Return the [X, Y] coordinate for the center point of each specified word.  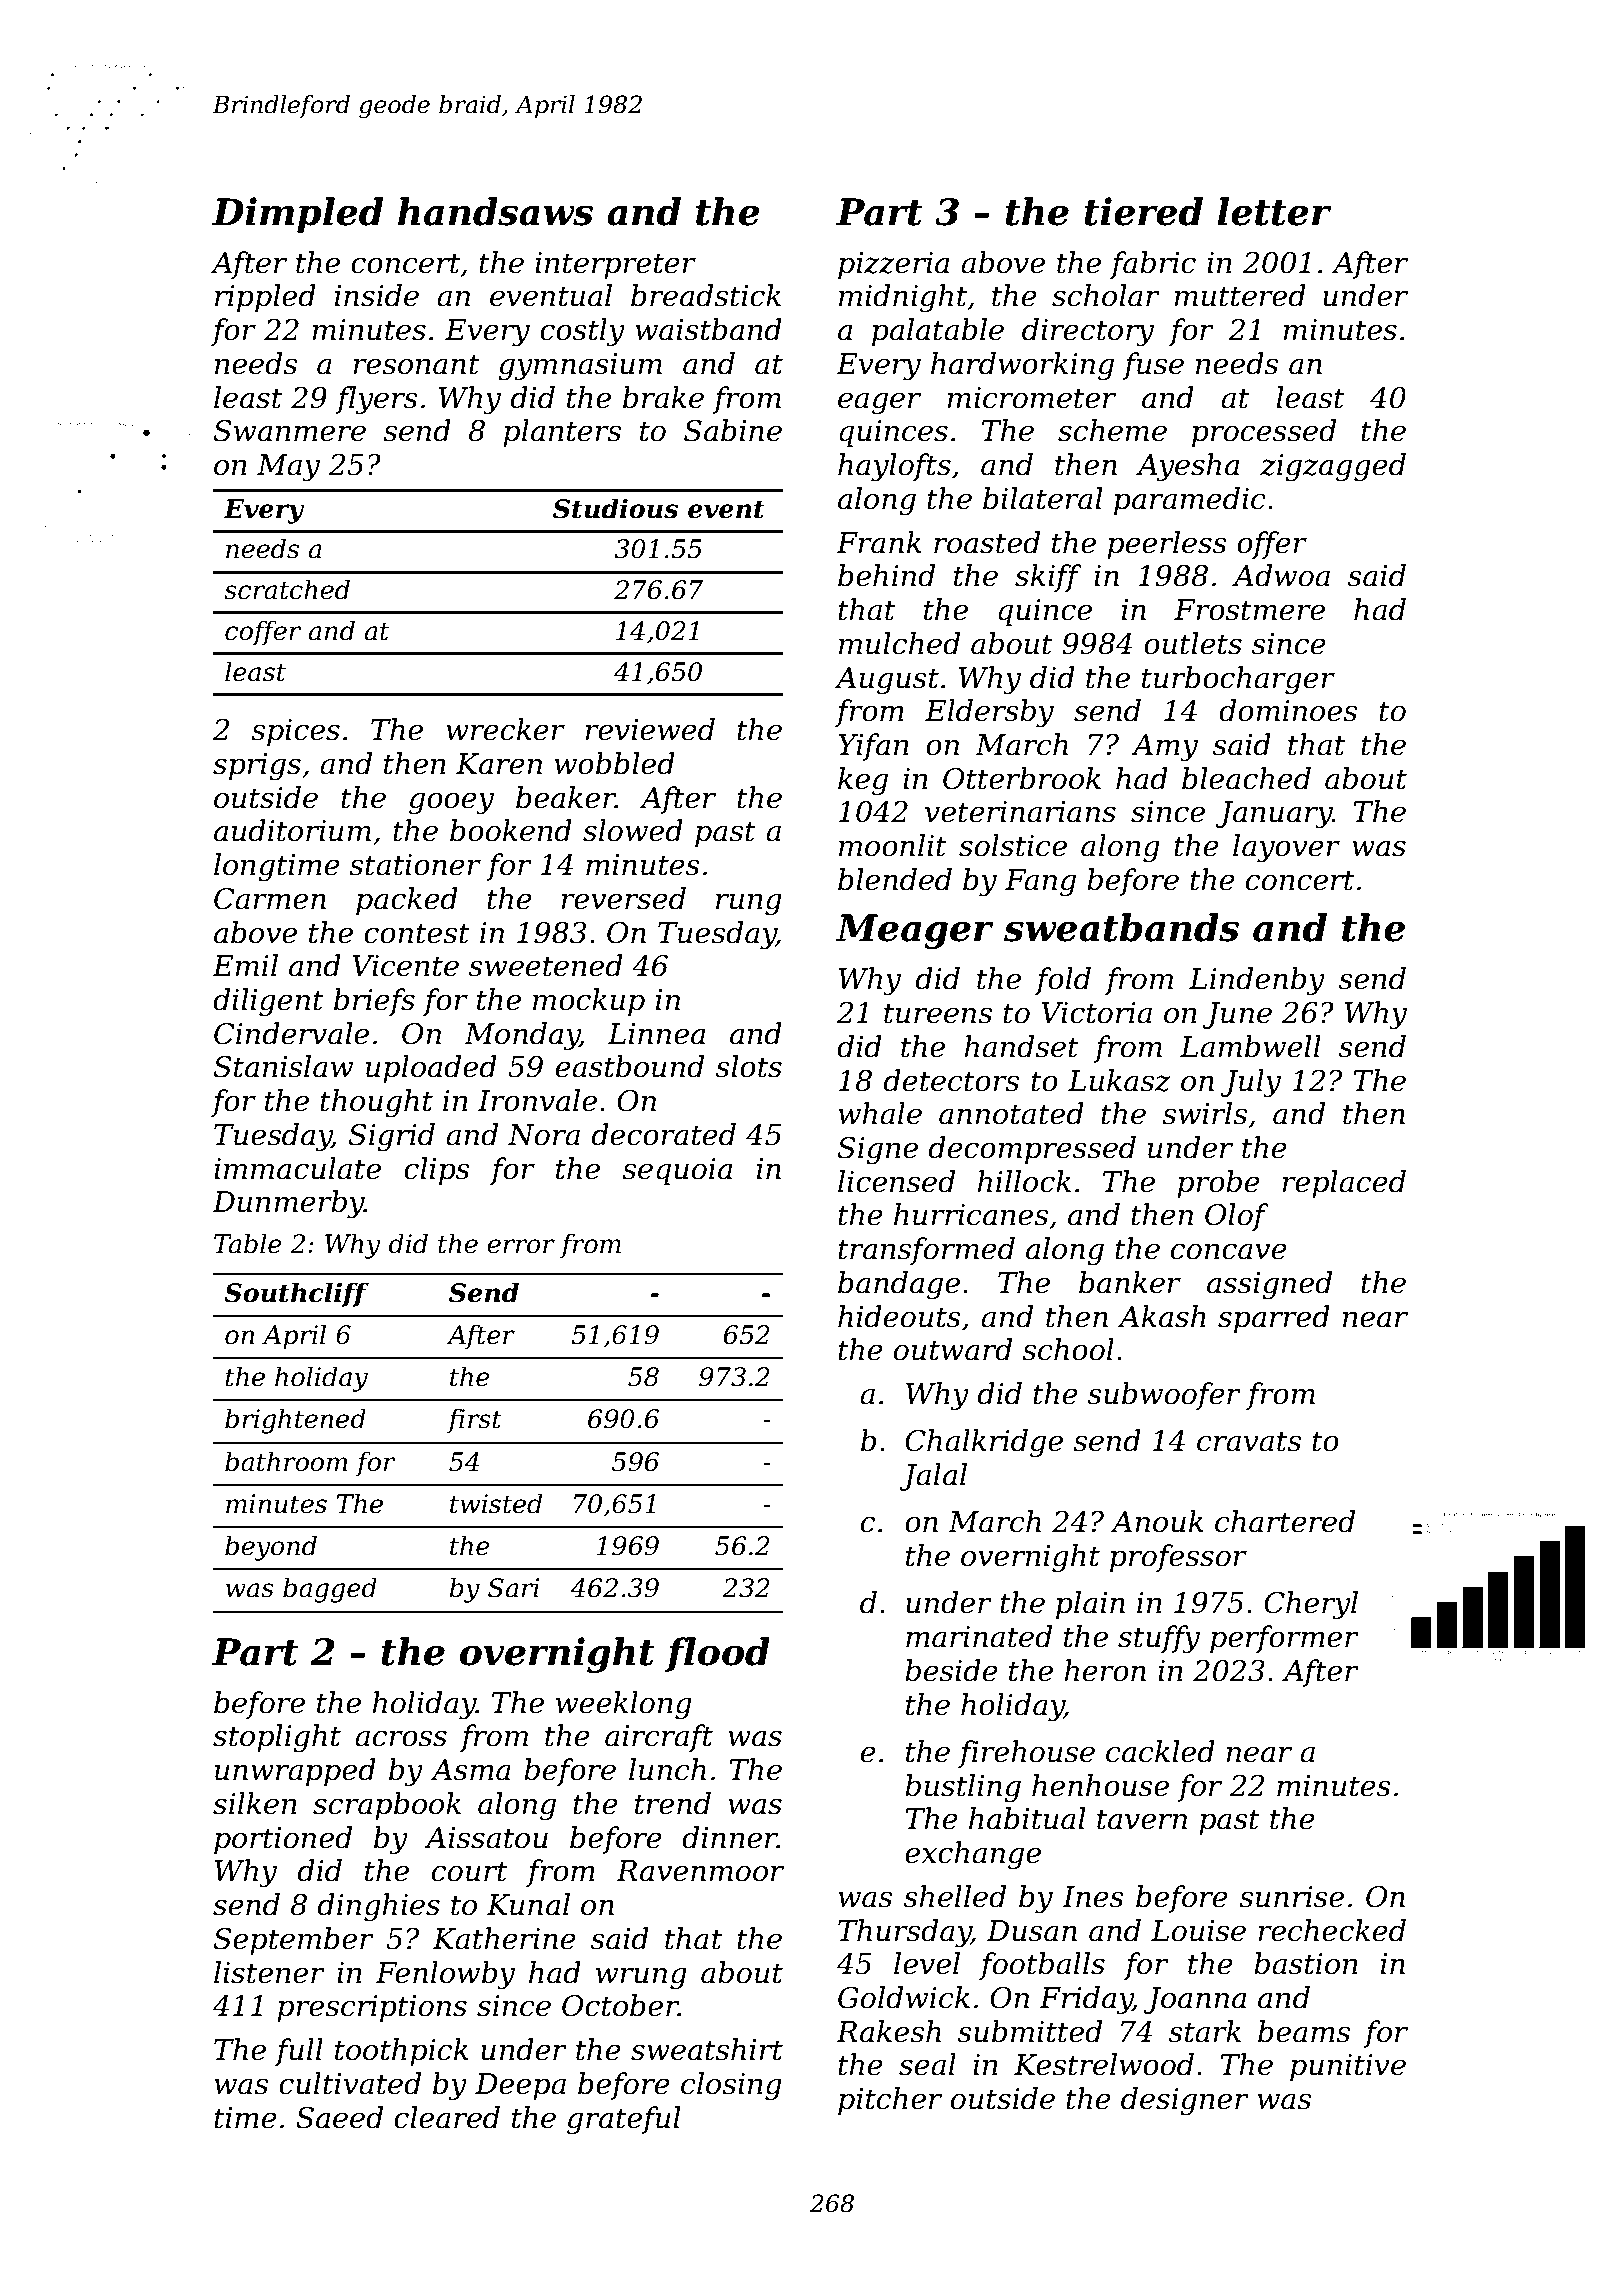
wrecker [505, 729]
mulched [899, 643]
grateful [623, 2120]
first [474, 1420]
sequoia [677, 1171]
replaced [1344, 1184]
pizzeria [893, 265]
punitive [1348, 2067]
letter [1274, 211]
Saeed [339, 2117]
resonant [416, 364]
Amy [1164, 748]
